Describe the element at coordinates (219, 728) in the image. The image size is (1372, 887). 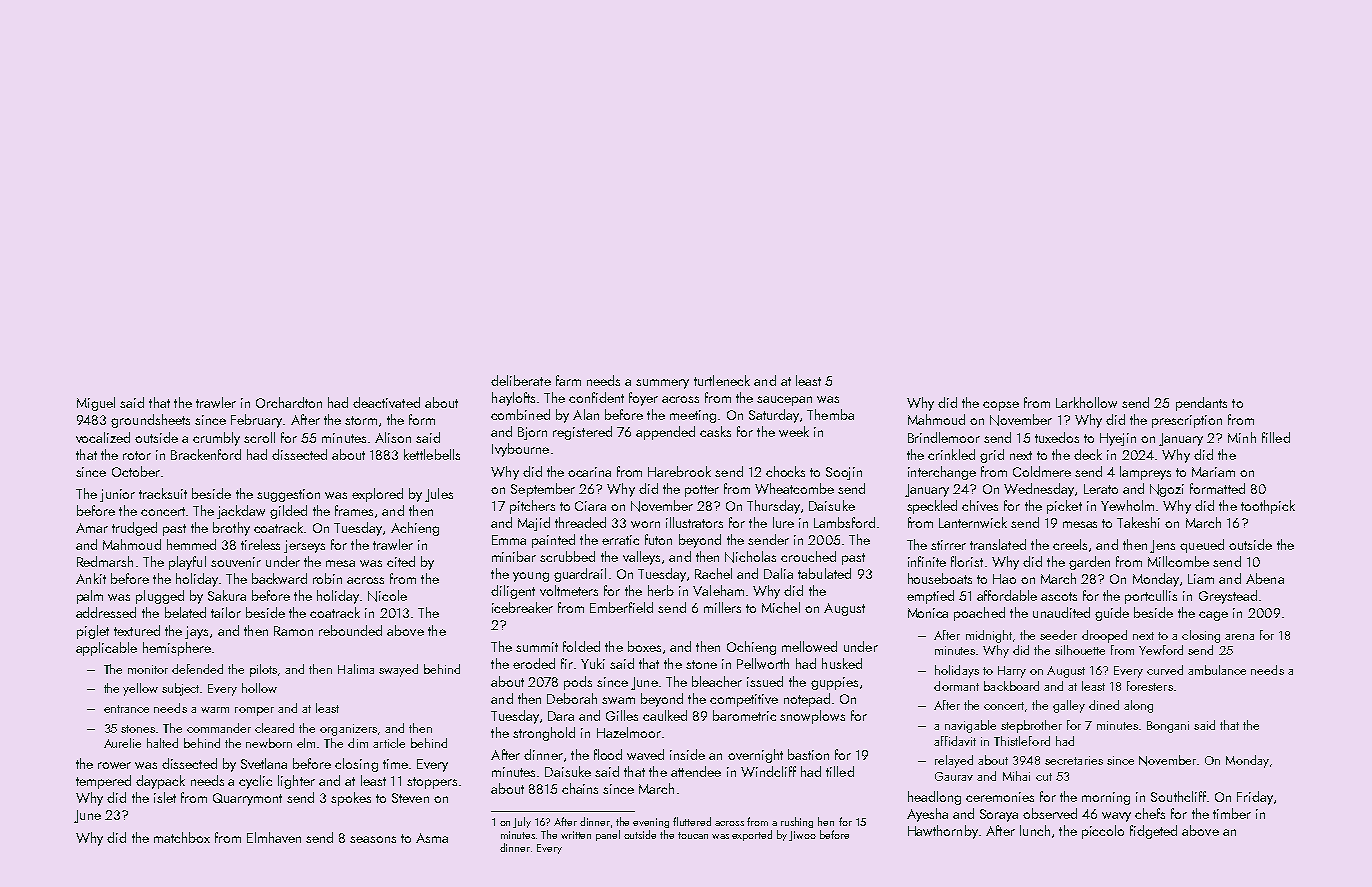
I see `commander` at that location.
